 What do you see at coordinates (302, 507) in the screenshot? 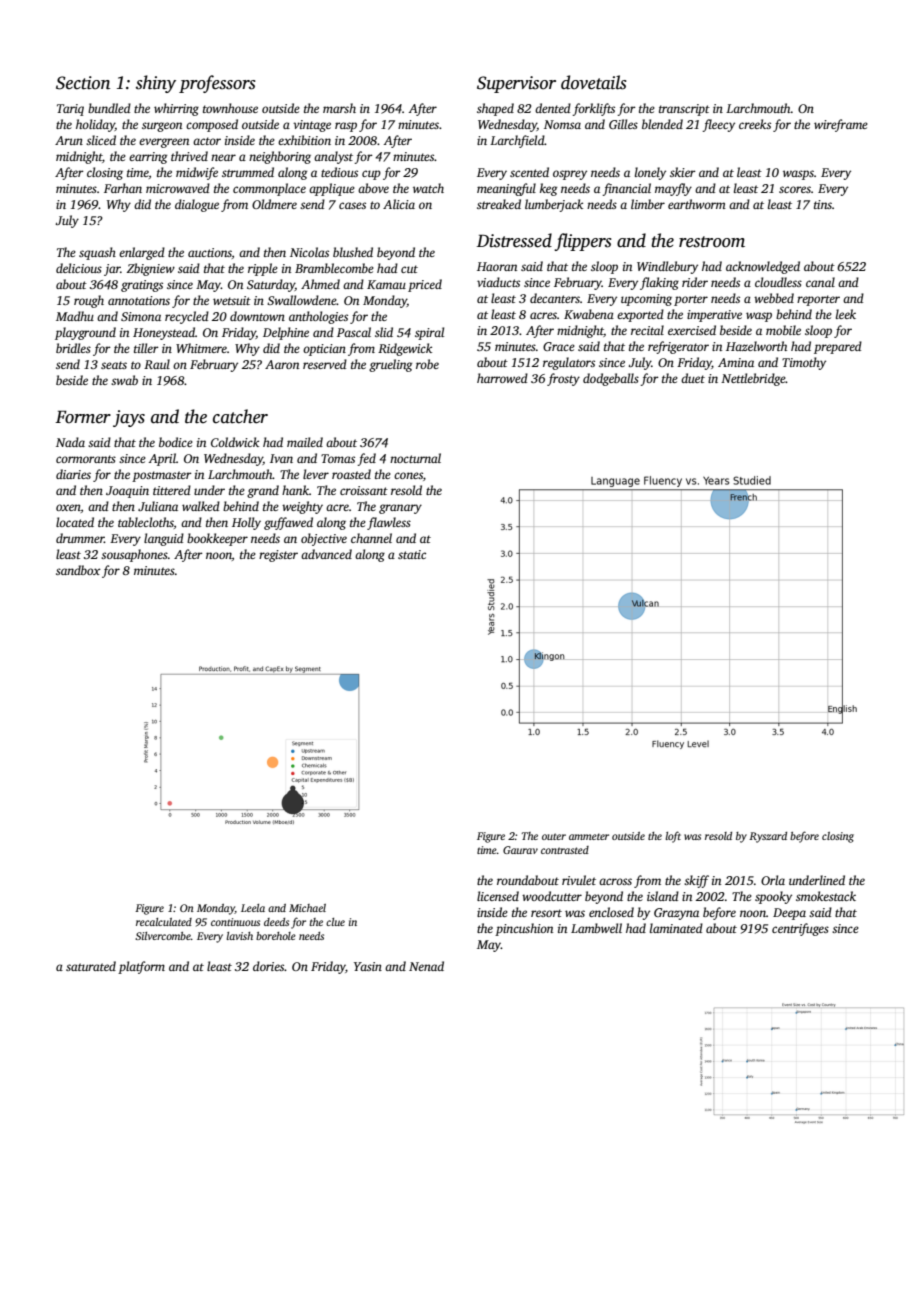
I see `weighty` at bounding box center [302, 507].
